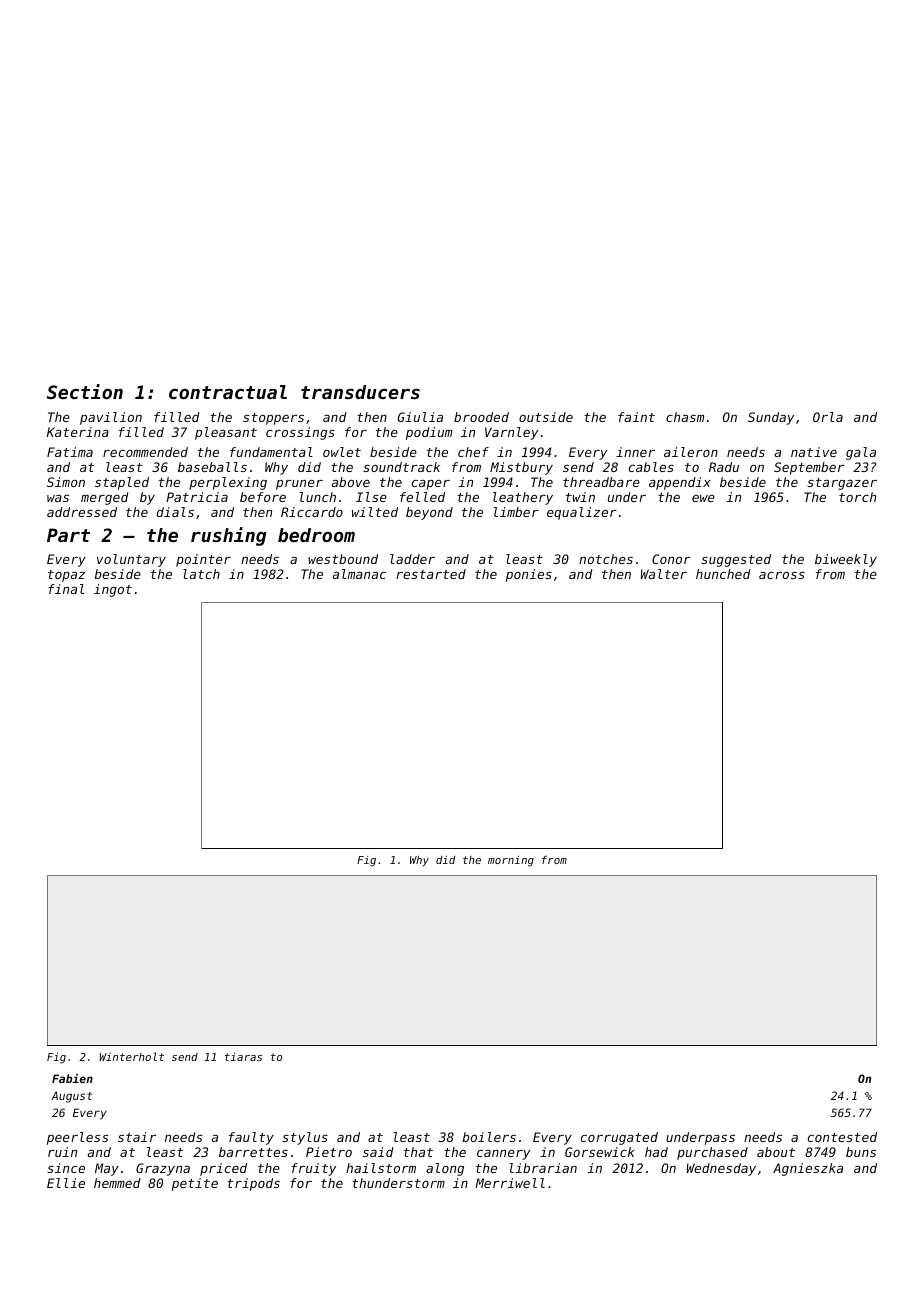  What do you see at coordinates (857, 497) in the image?
I see `torch` at bounding box center [857, 497].
